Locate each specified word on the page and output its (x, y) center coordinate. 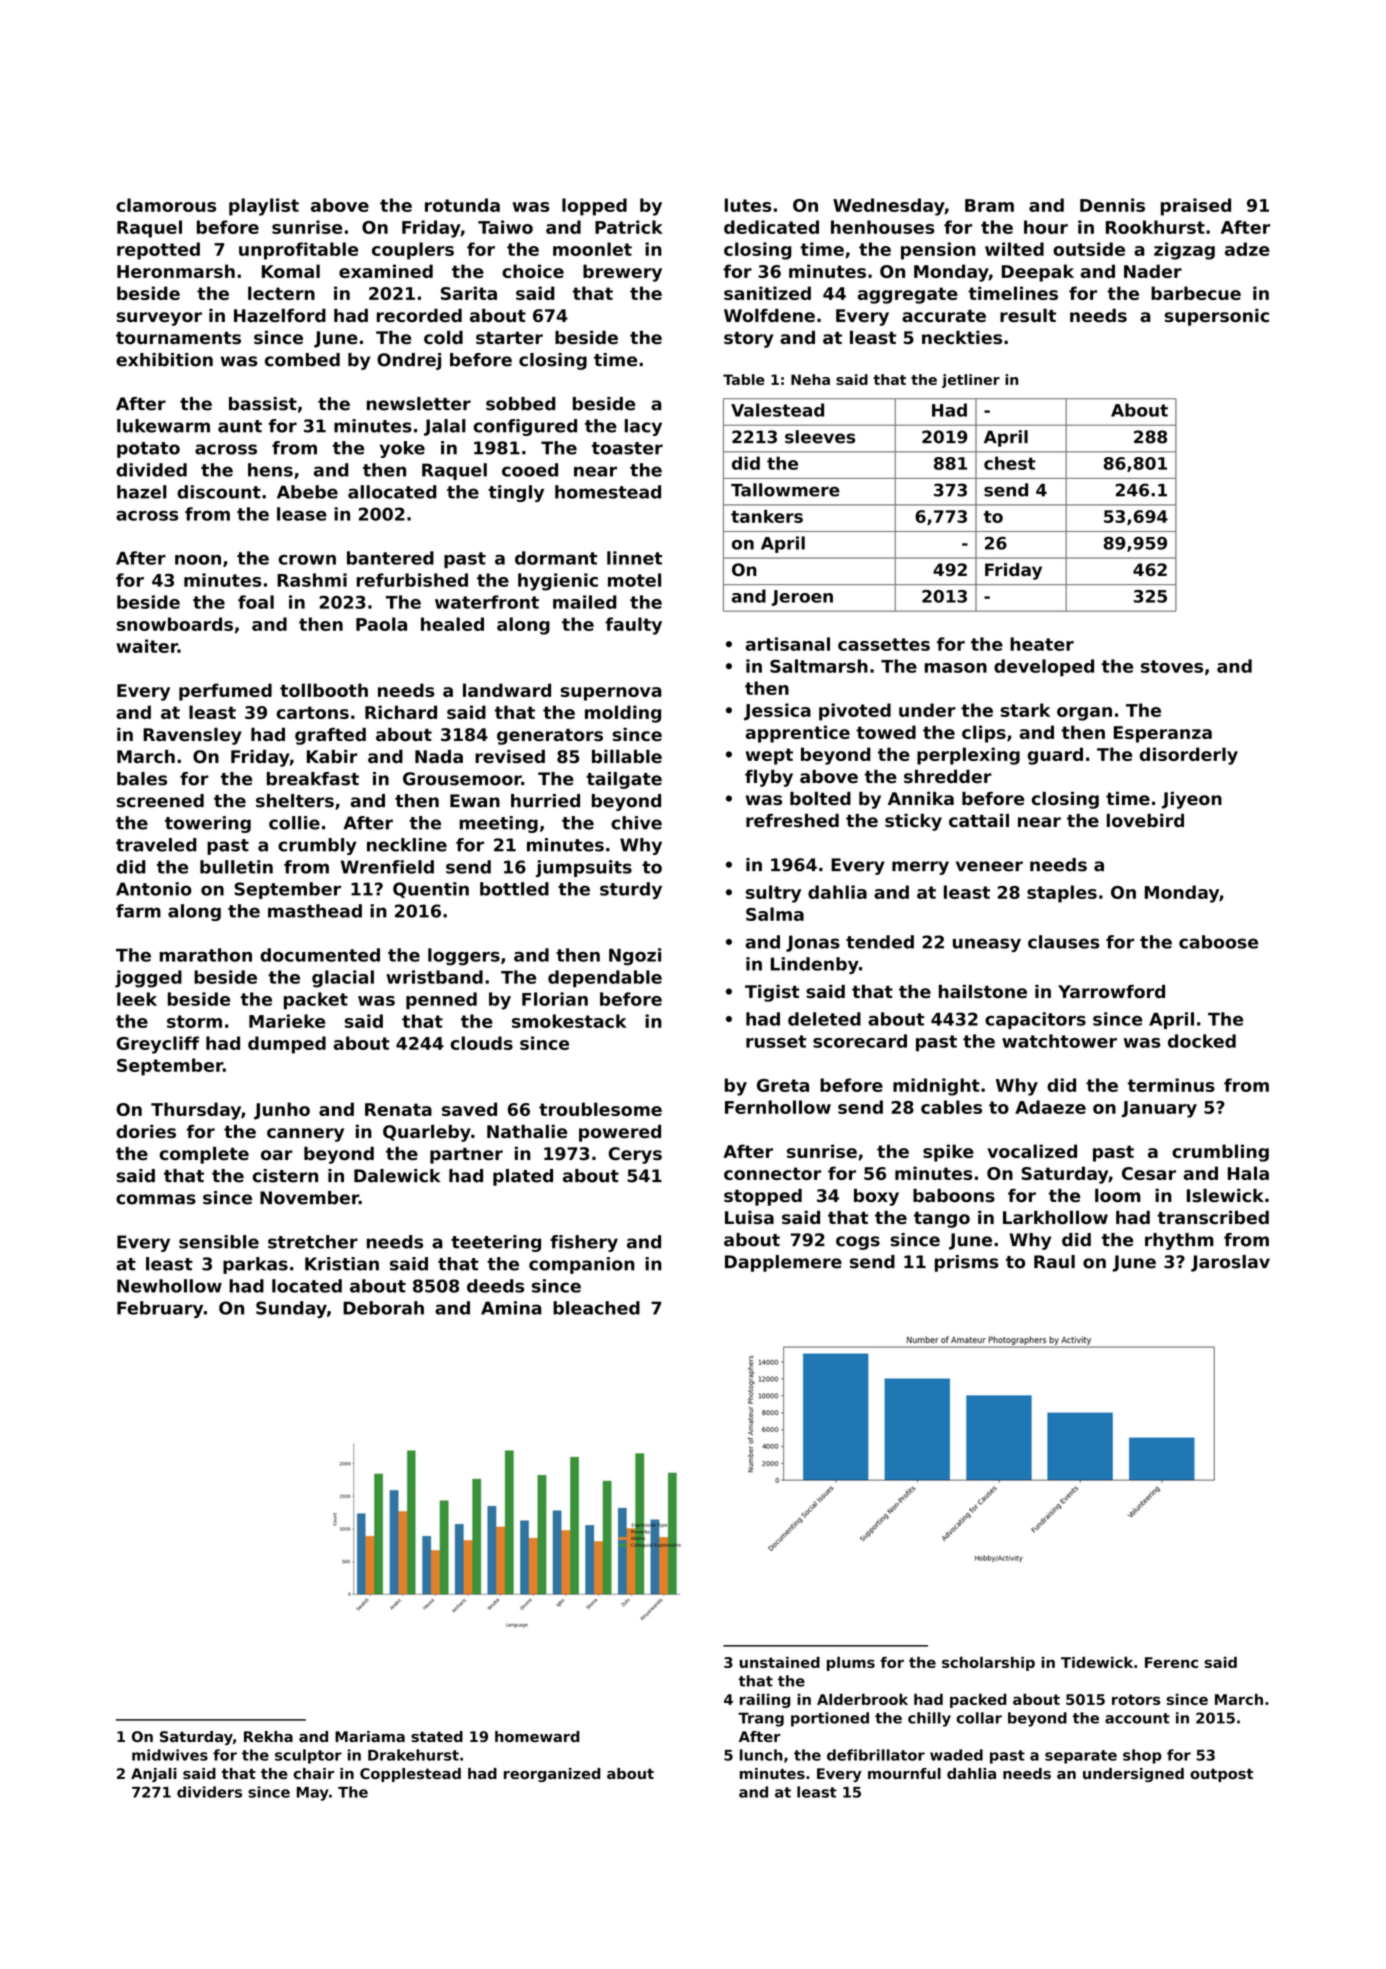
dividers (209, 1792)
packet (316, 1001)
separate (1081, 1757)
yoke (402, 449)
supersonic (1217, 317)
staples (1062, 894)
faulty (633, 626)
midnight (936, 1087)
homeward (537, 1736)
